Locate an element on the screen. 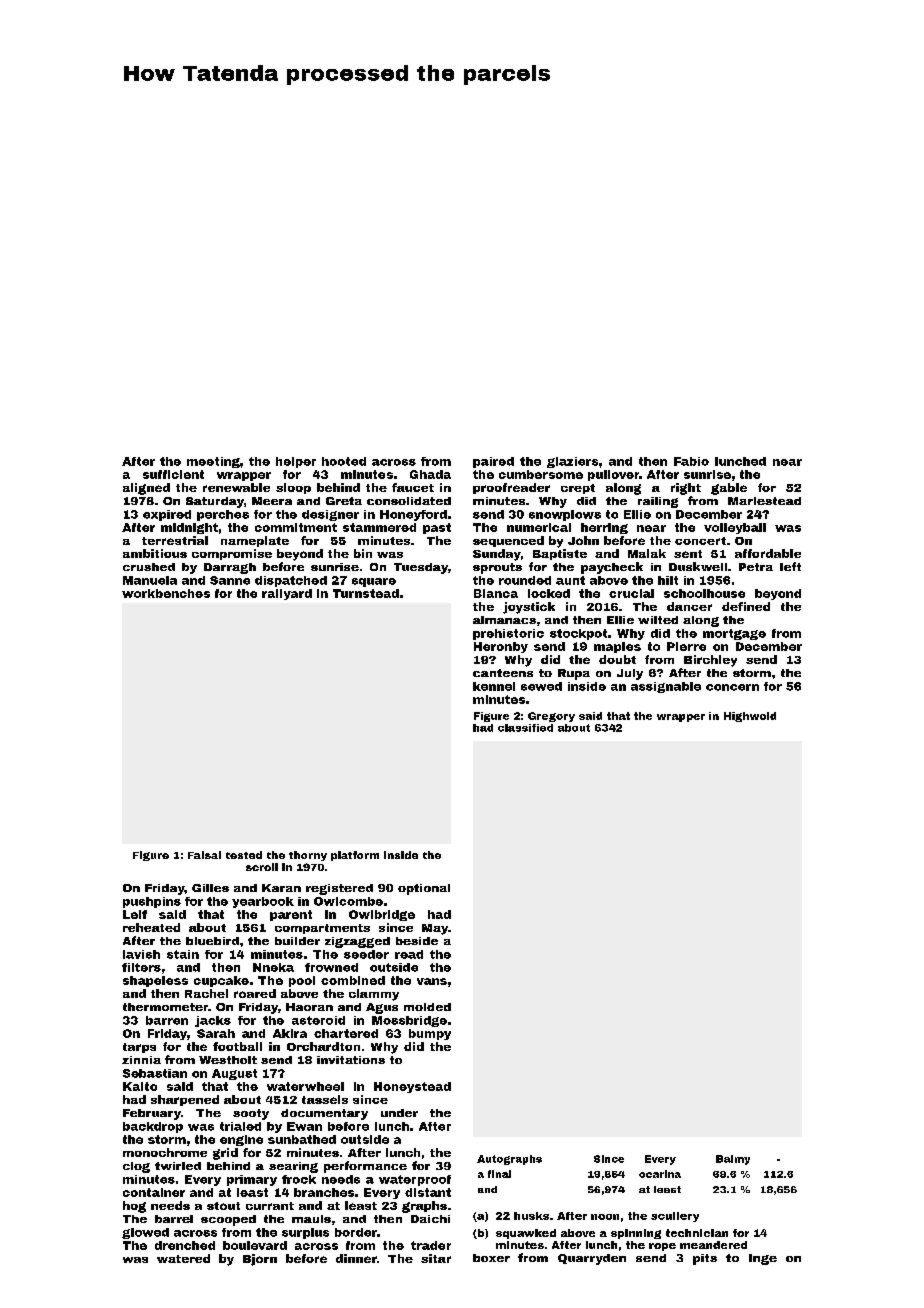  Highwold is located at coordinates (750, 717).
